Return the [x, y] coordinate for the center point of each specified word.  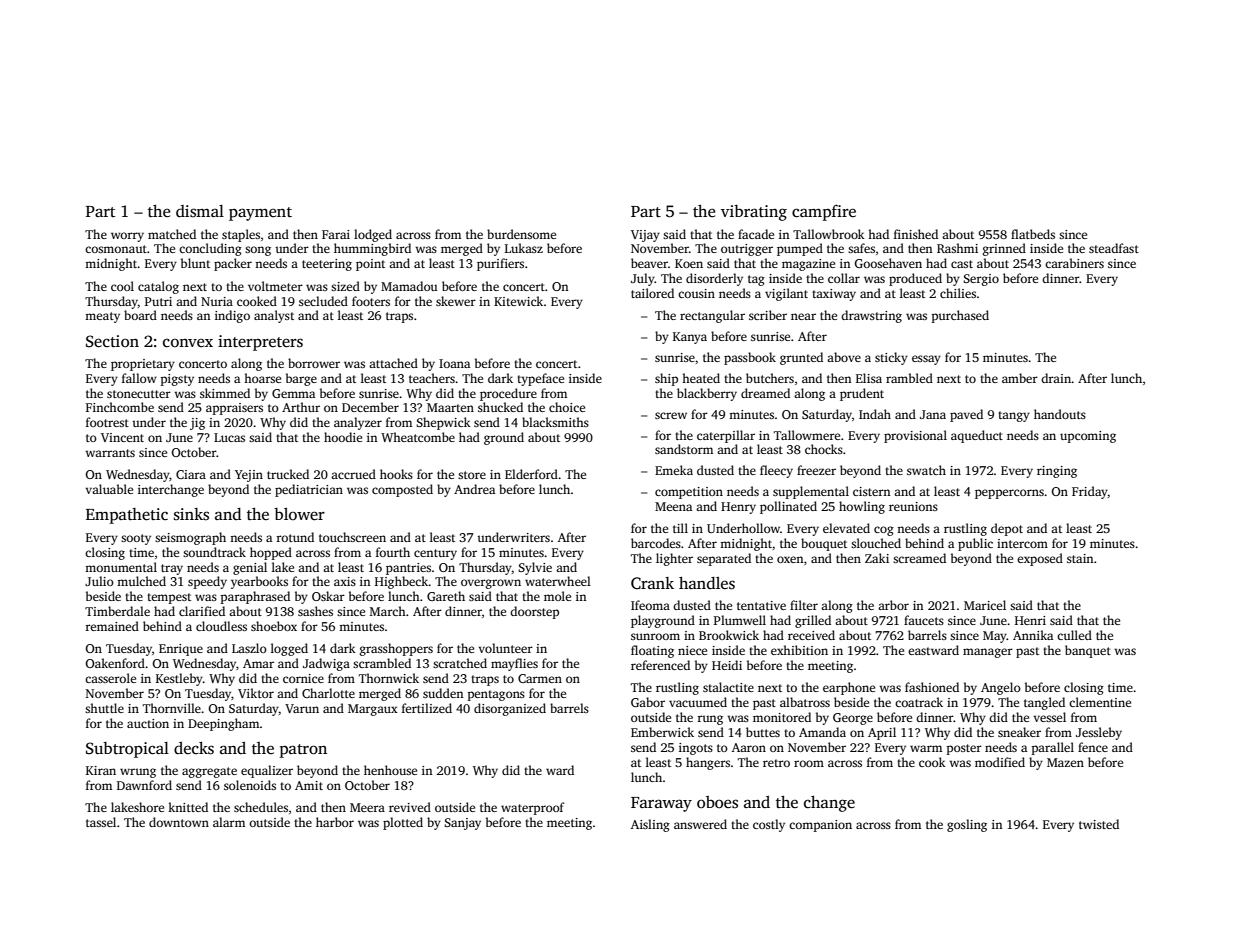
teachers [432, 378]
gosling [967, 825]
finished [916, 234]
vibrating [754, 213]
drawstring [871, 316]
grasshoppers [396, 649]
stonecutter [139, 394]
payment [260, 214]
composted [402, 490]
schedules [261, 807]
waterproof [533, 808]
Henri [1030, 620]
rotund [295, 537]
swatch [926, 470]
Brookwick [729, 635]
